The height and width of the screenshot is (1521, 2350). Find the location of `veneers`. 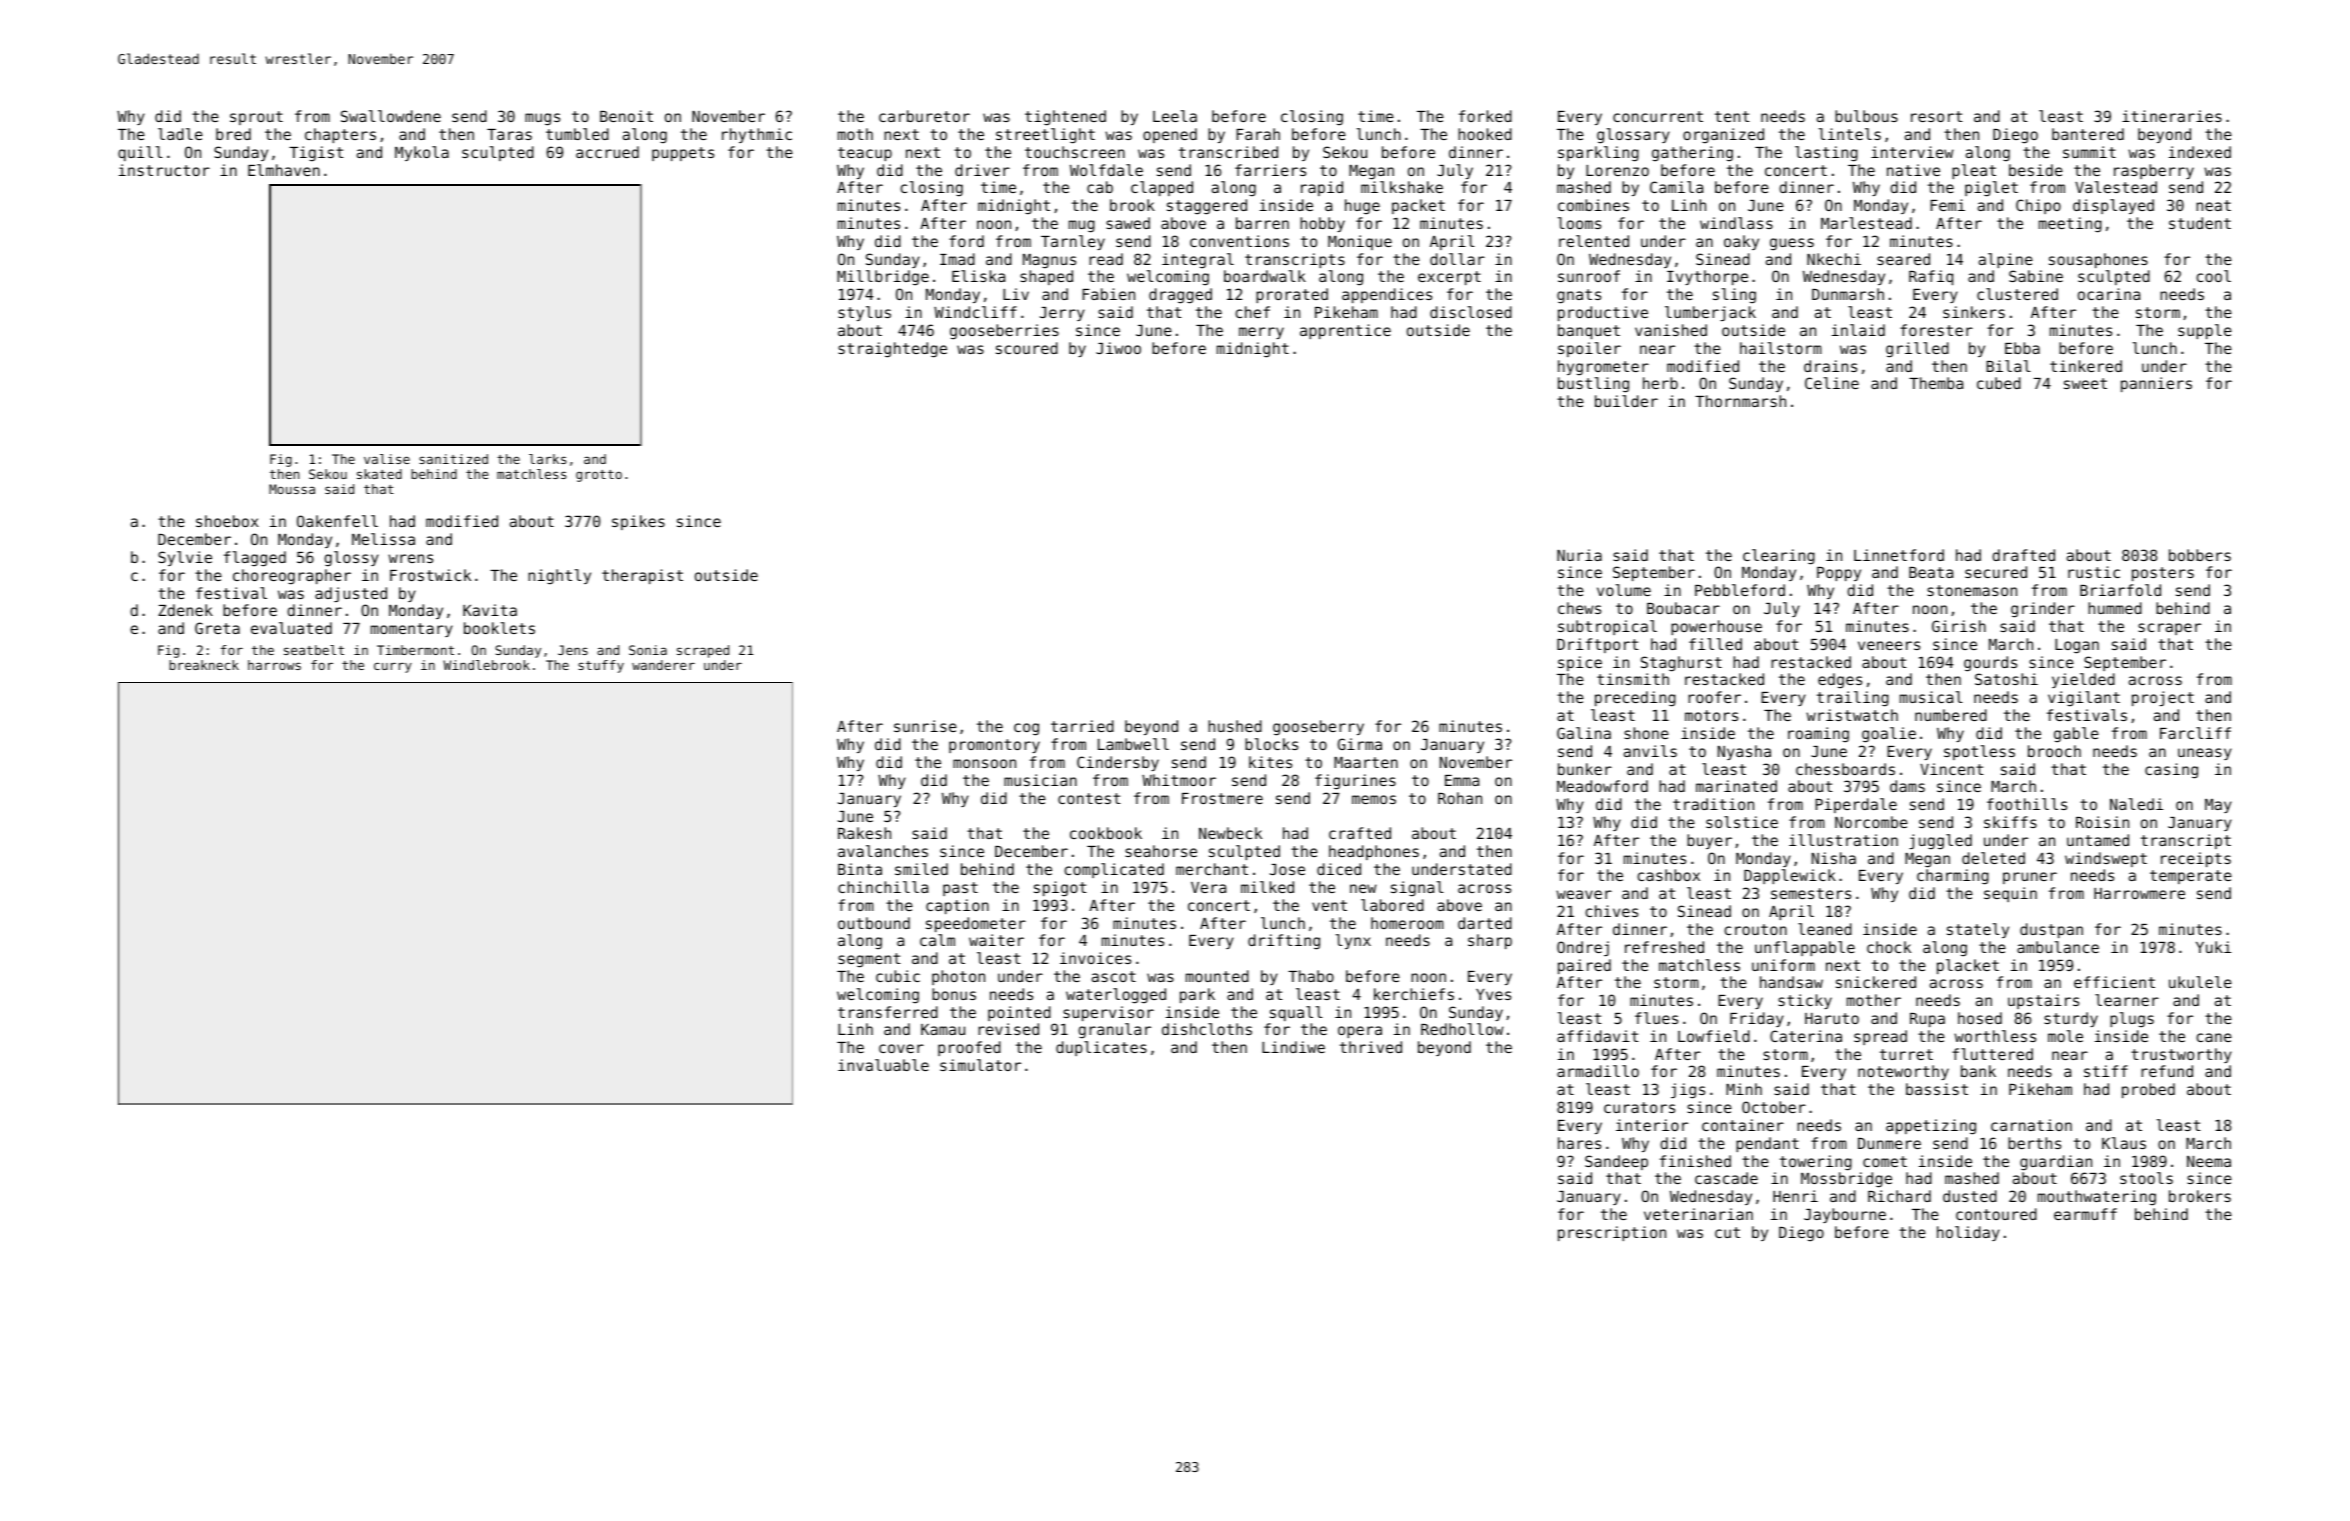

veneers is located at coordinates (1889, 645).
